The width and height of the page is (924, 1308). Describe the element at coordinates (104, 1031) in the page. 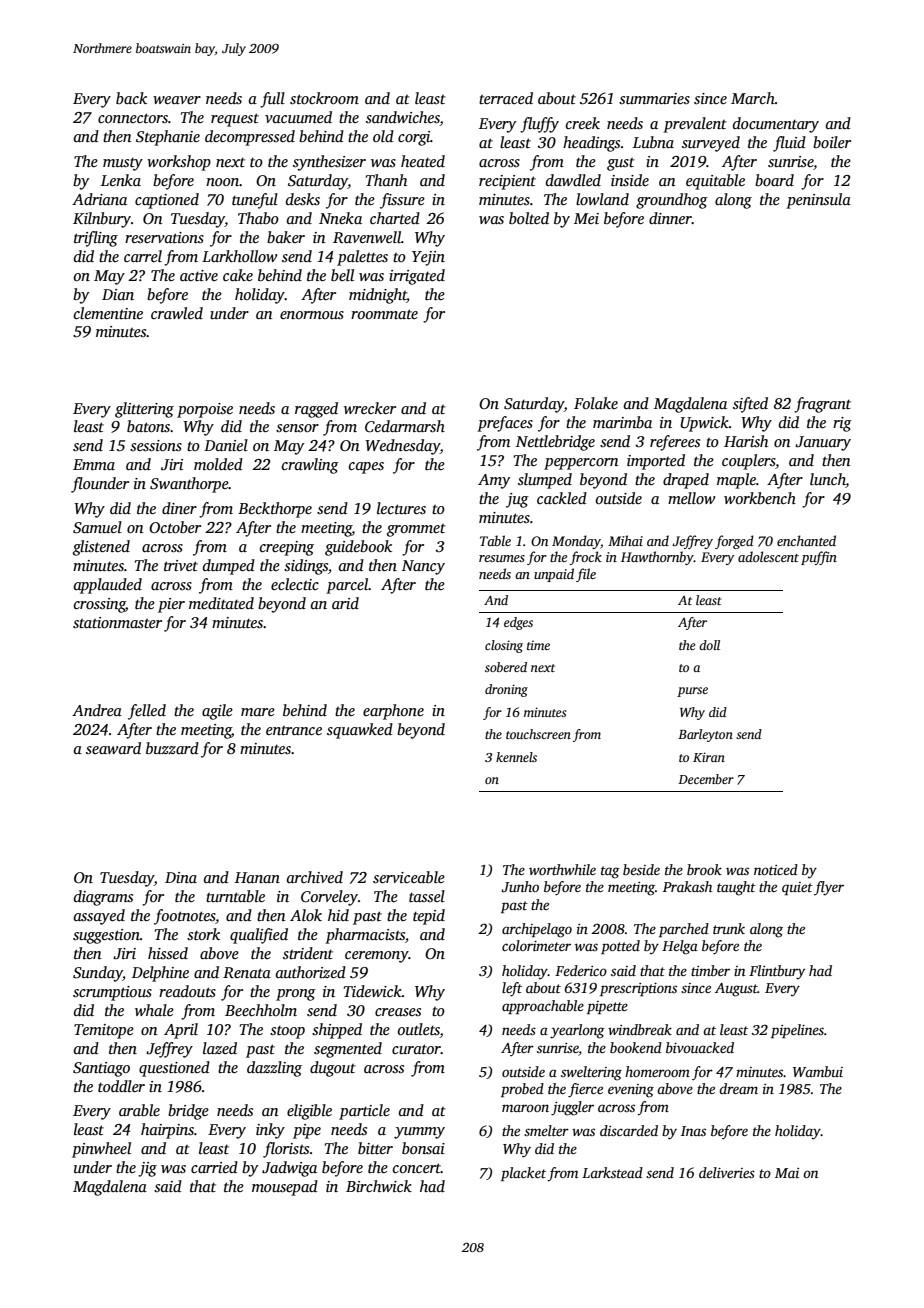

I see `Temitope` at that location.
